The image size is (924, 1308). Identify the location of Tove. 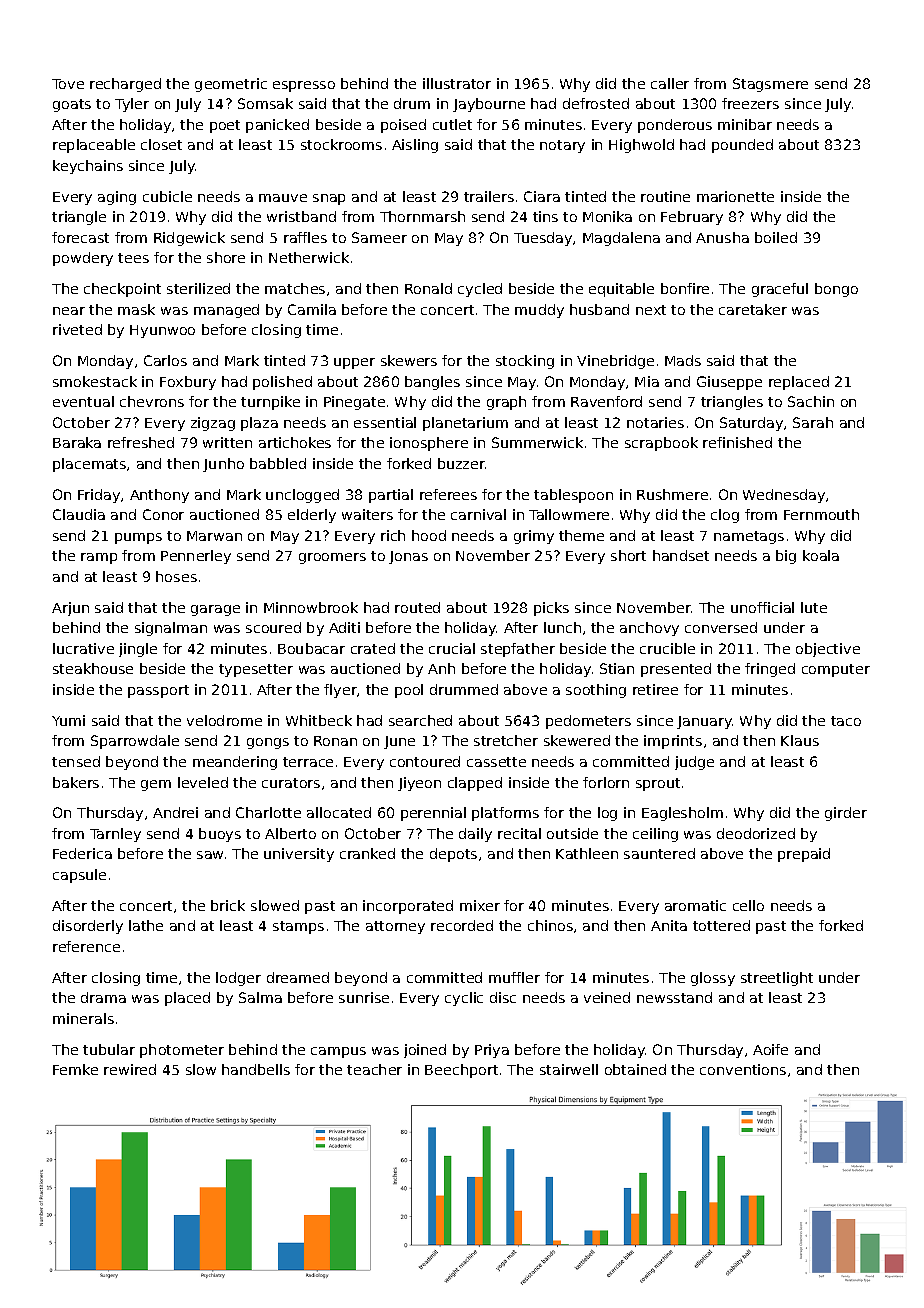
(68, 84).
